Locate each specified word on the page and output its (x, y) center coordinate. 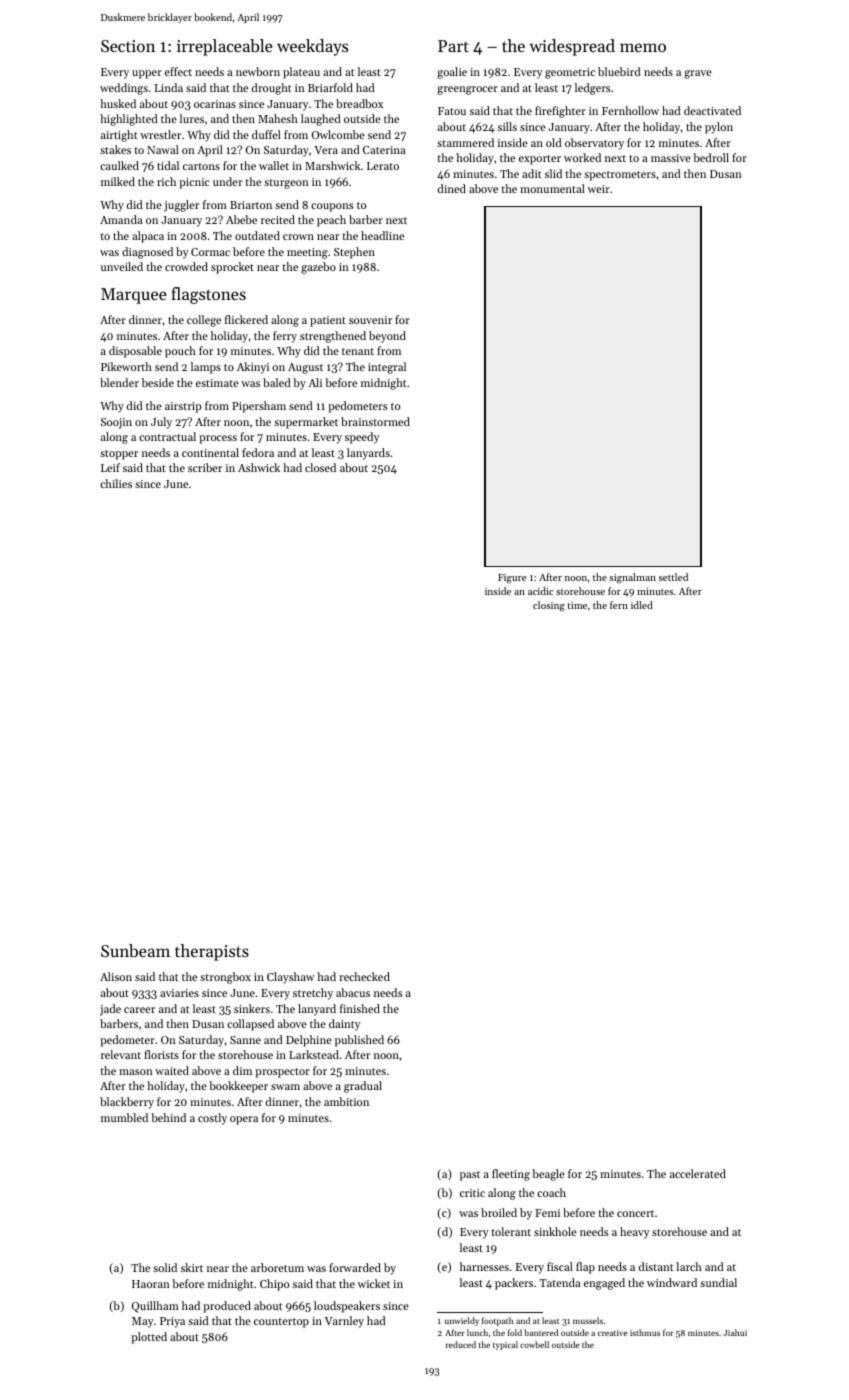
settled (673, 577)
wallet (274, 165)
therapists (212, 952)
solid (165, 1267)
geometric (570, 73)
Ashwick (259, 467)
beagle (548, 1175)
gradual (363, 1087)
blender (119, 382)
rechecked (364, 976)
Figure (512, 579)
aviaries (179, 993)
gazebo (318, 268)
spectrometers (620, 176)
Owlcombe (338, 134)
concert (635, 1213)
